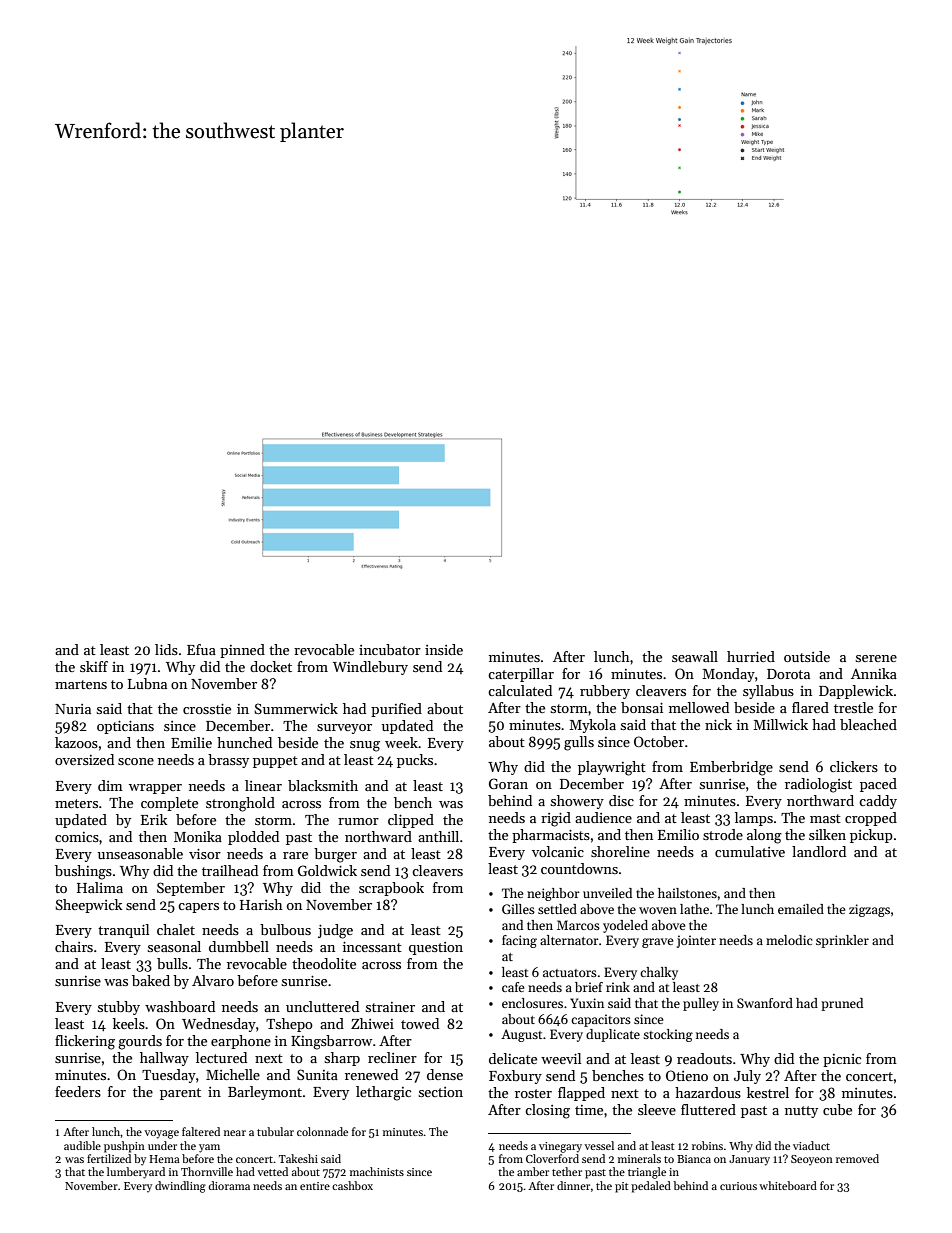 The height and width of the screenshot is (1233, 952). What do you see at coordinates (230, 870) in the screenshot?
I see `trailhead` at bounding box center [230, 870].
